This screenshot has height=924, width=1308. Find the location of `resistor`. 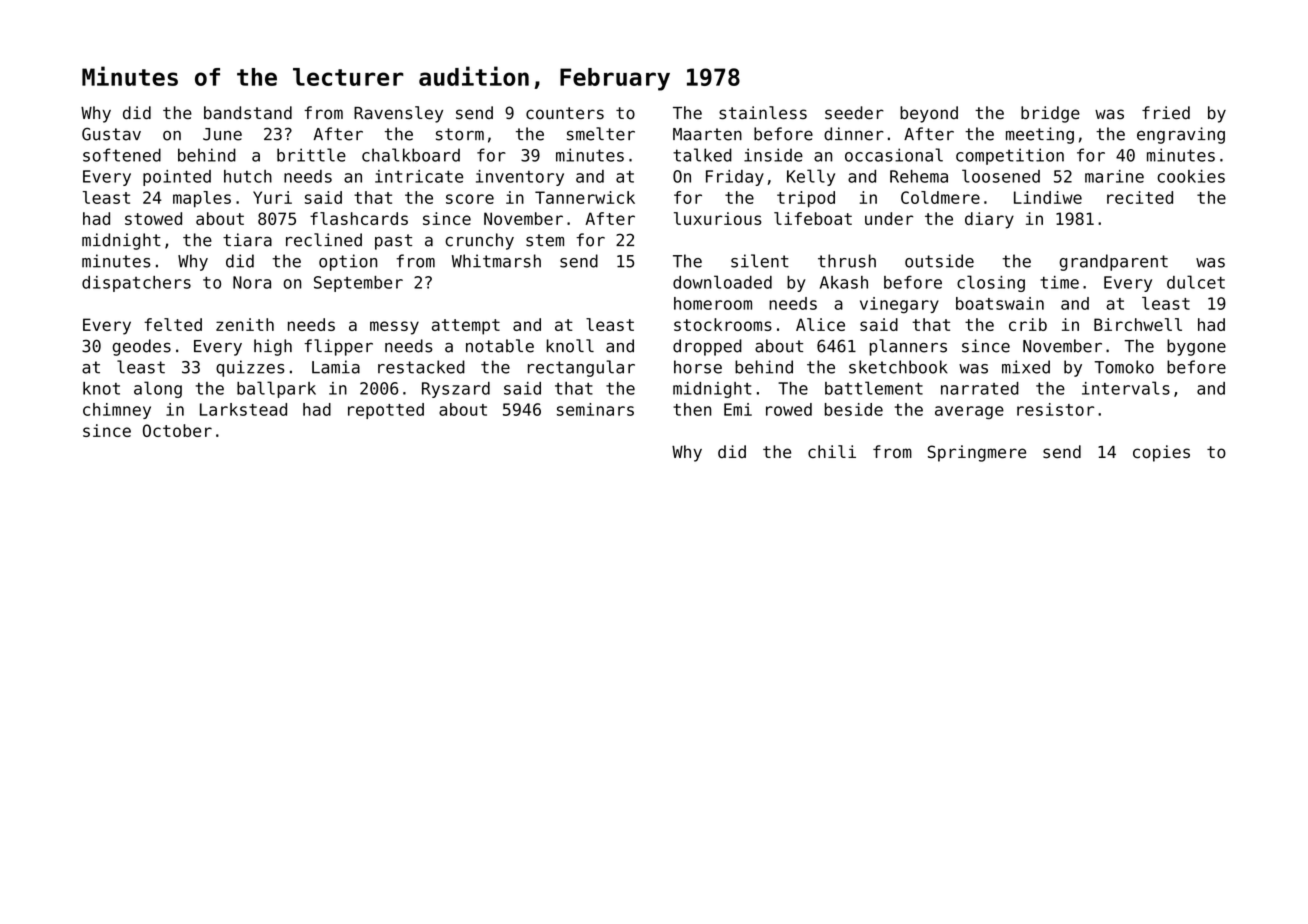

resistor is located at coordinates (1055, 409).
